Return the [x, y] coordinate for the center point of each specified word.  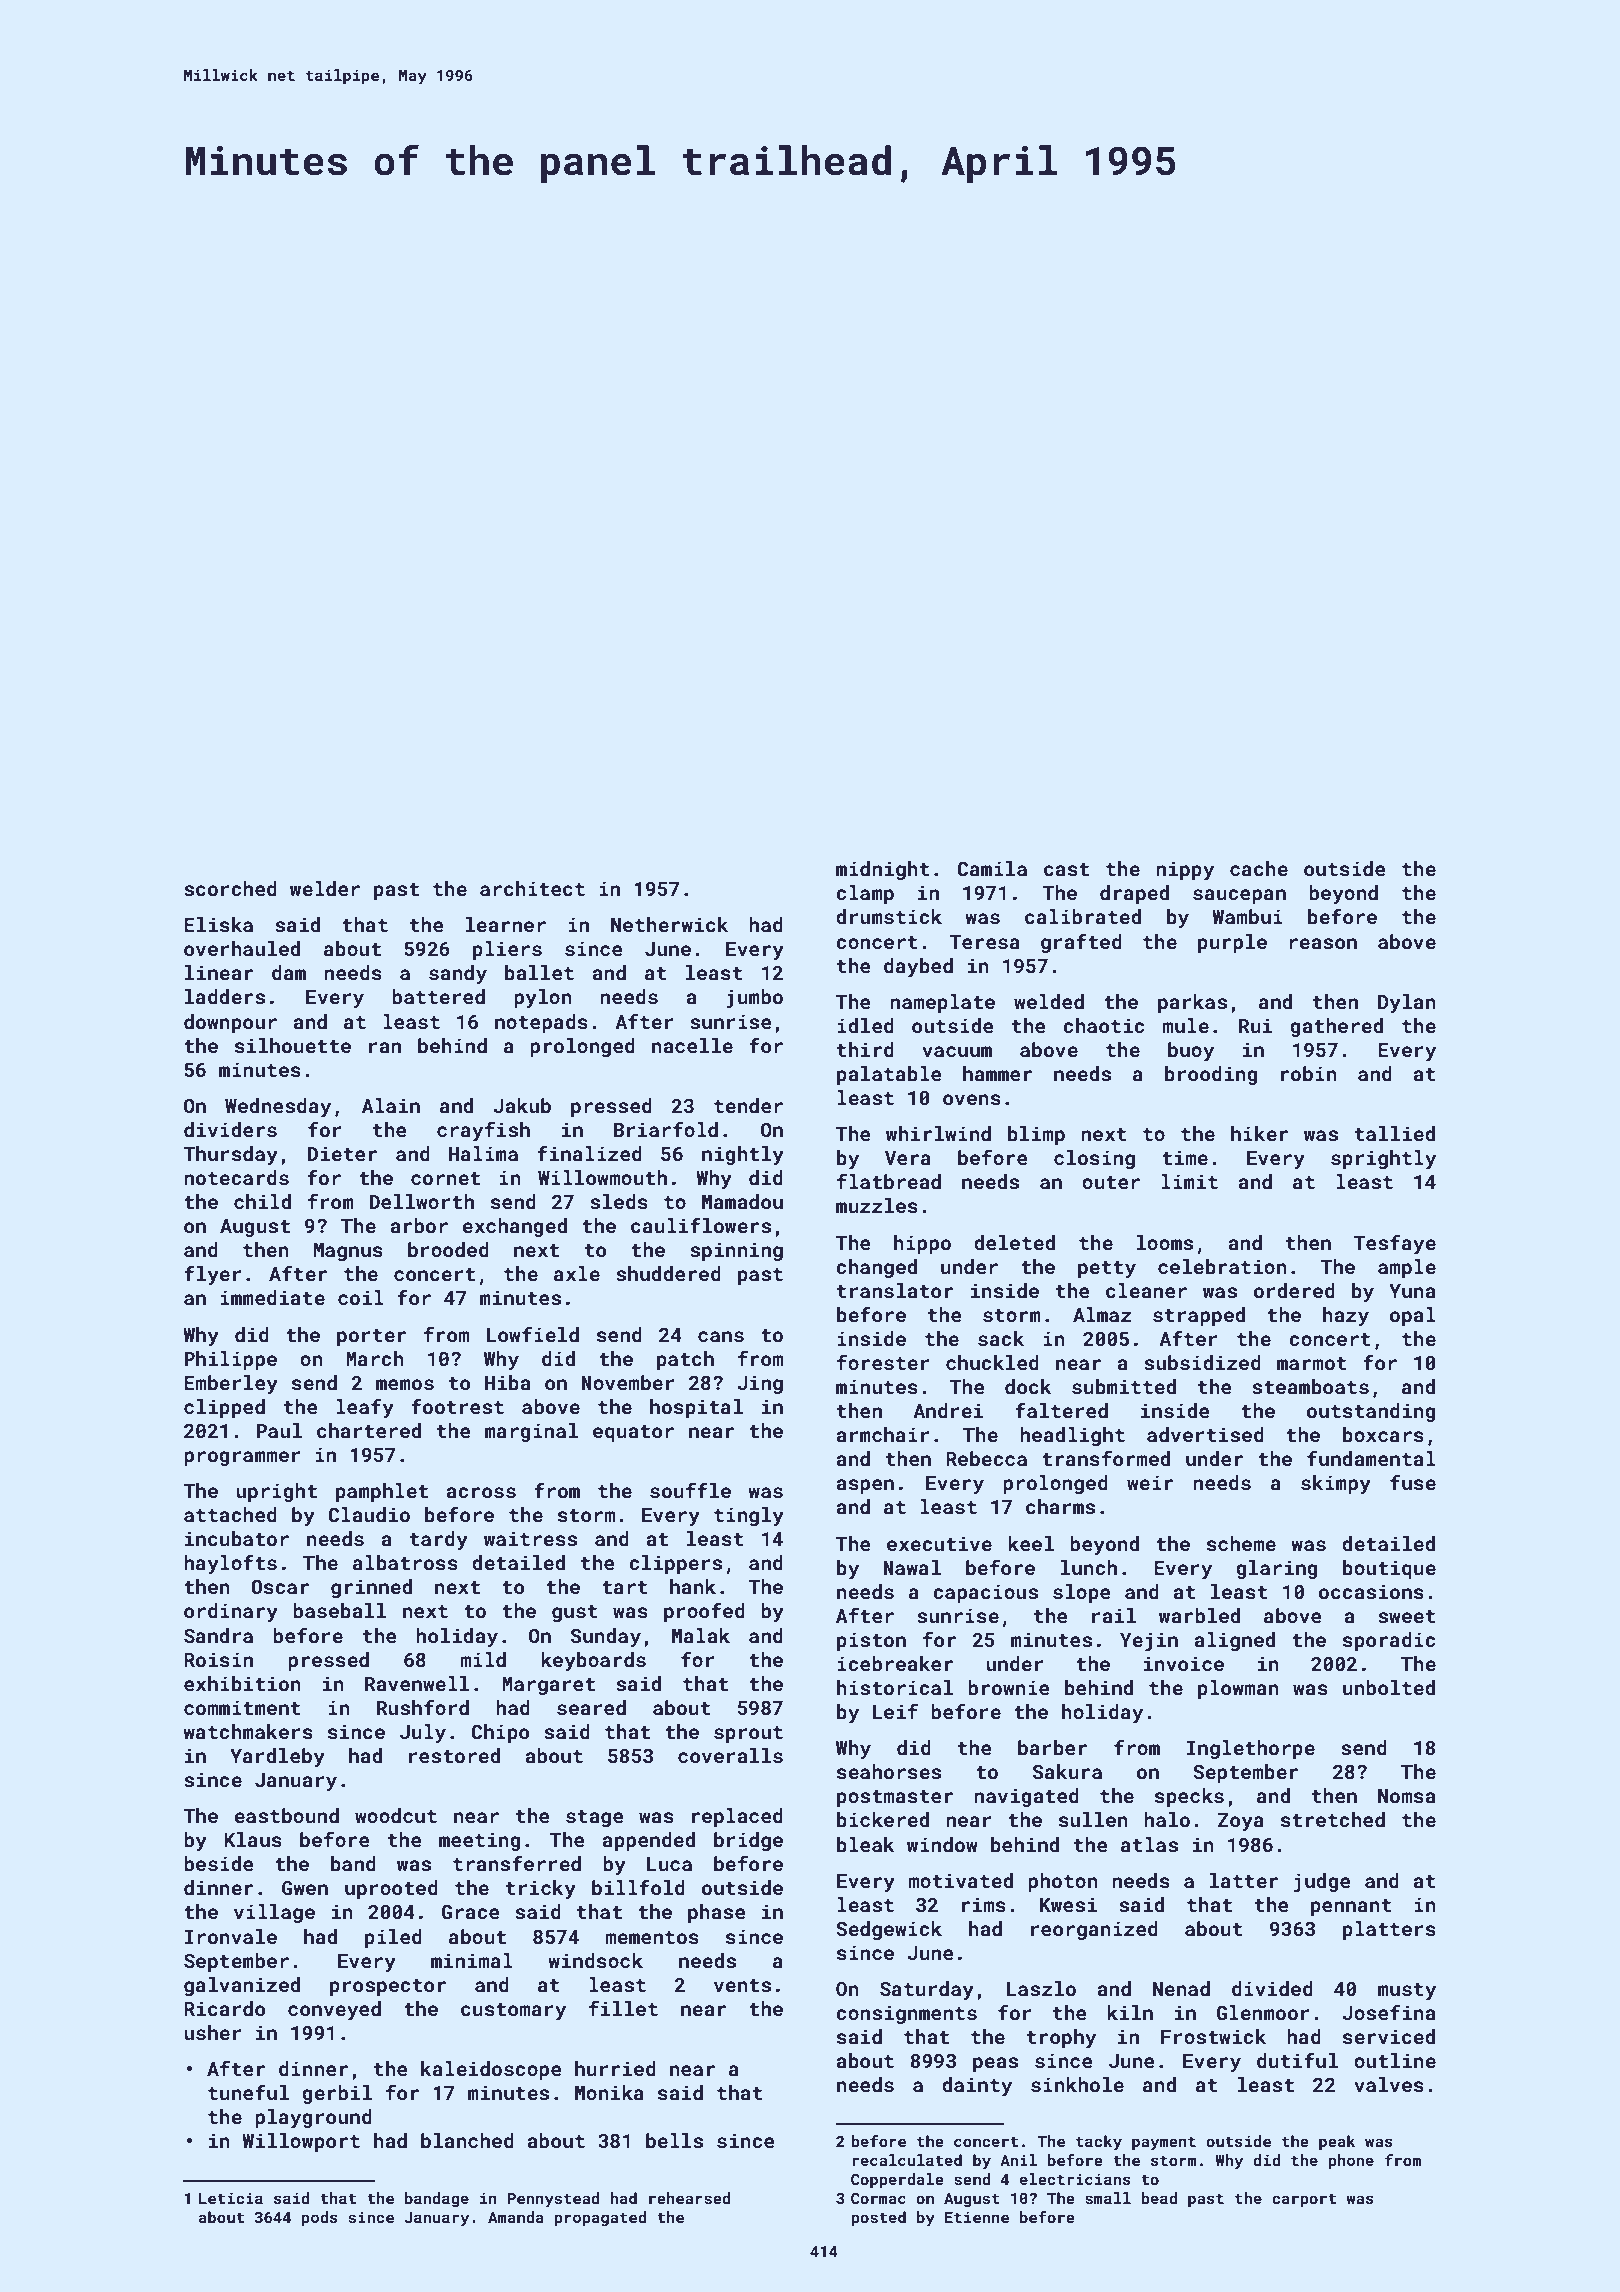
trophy [1061, 2038]
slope [1082, 1593]
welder [325, 888]
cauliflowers [701, 1225]
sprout [748, 1734]
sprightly [1383, 1159]
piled [393, 1938]
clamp [865, 894]
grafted [1081, 943]
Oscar [280, 1587]
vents [742, 1985]
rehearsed [690, 2198]
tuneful [248, 2092]
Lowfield [532, 1334]
